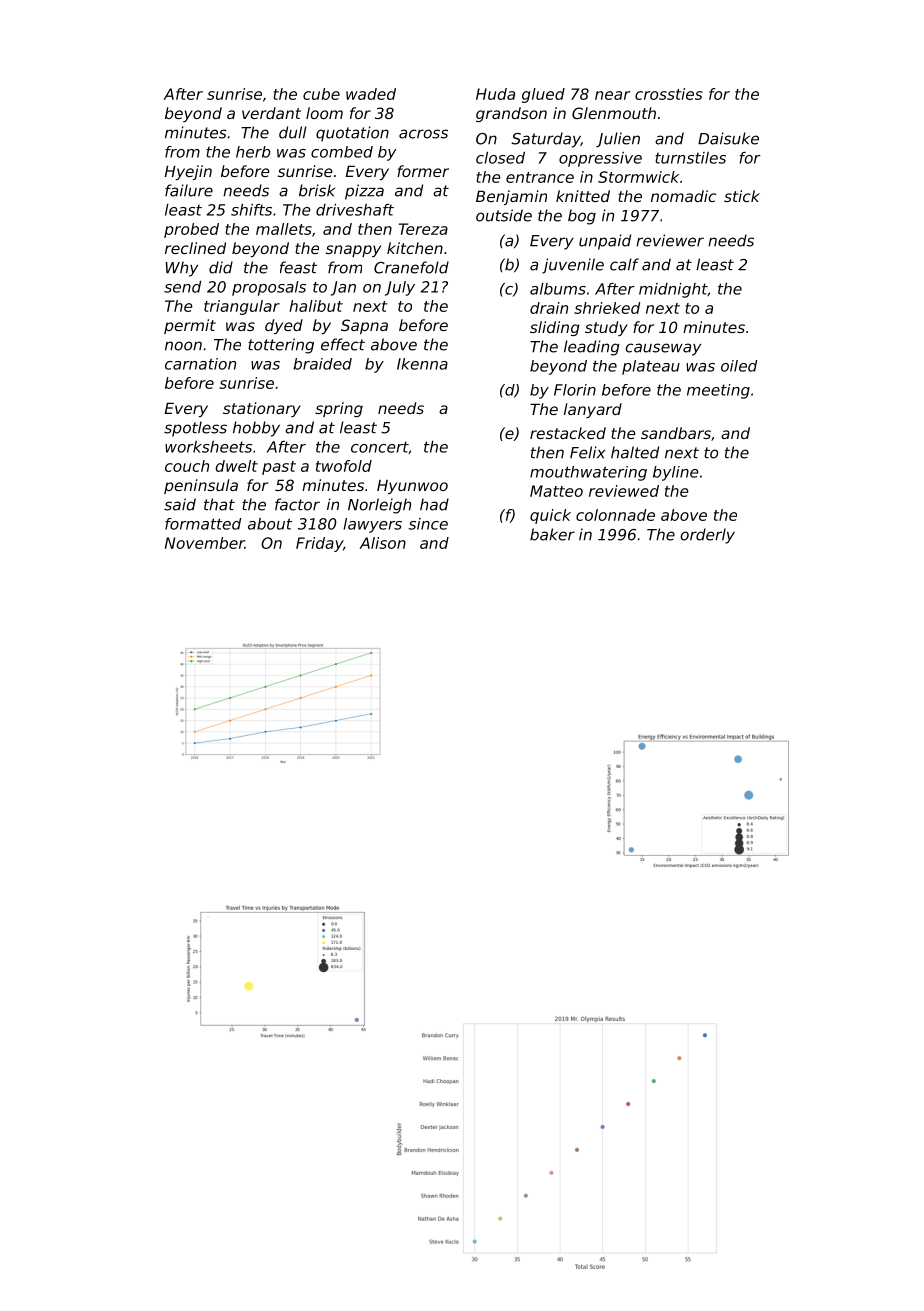 This screenshot has width=924, height=1311. Describe the element at coordinates (690, 158) in the screenshot. I see `turnstiles` at that location.
